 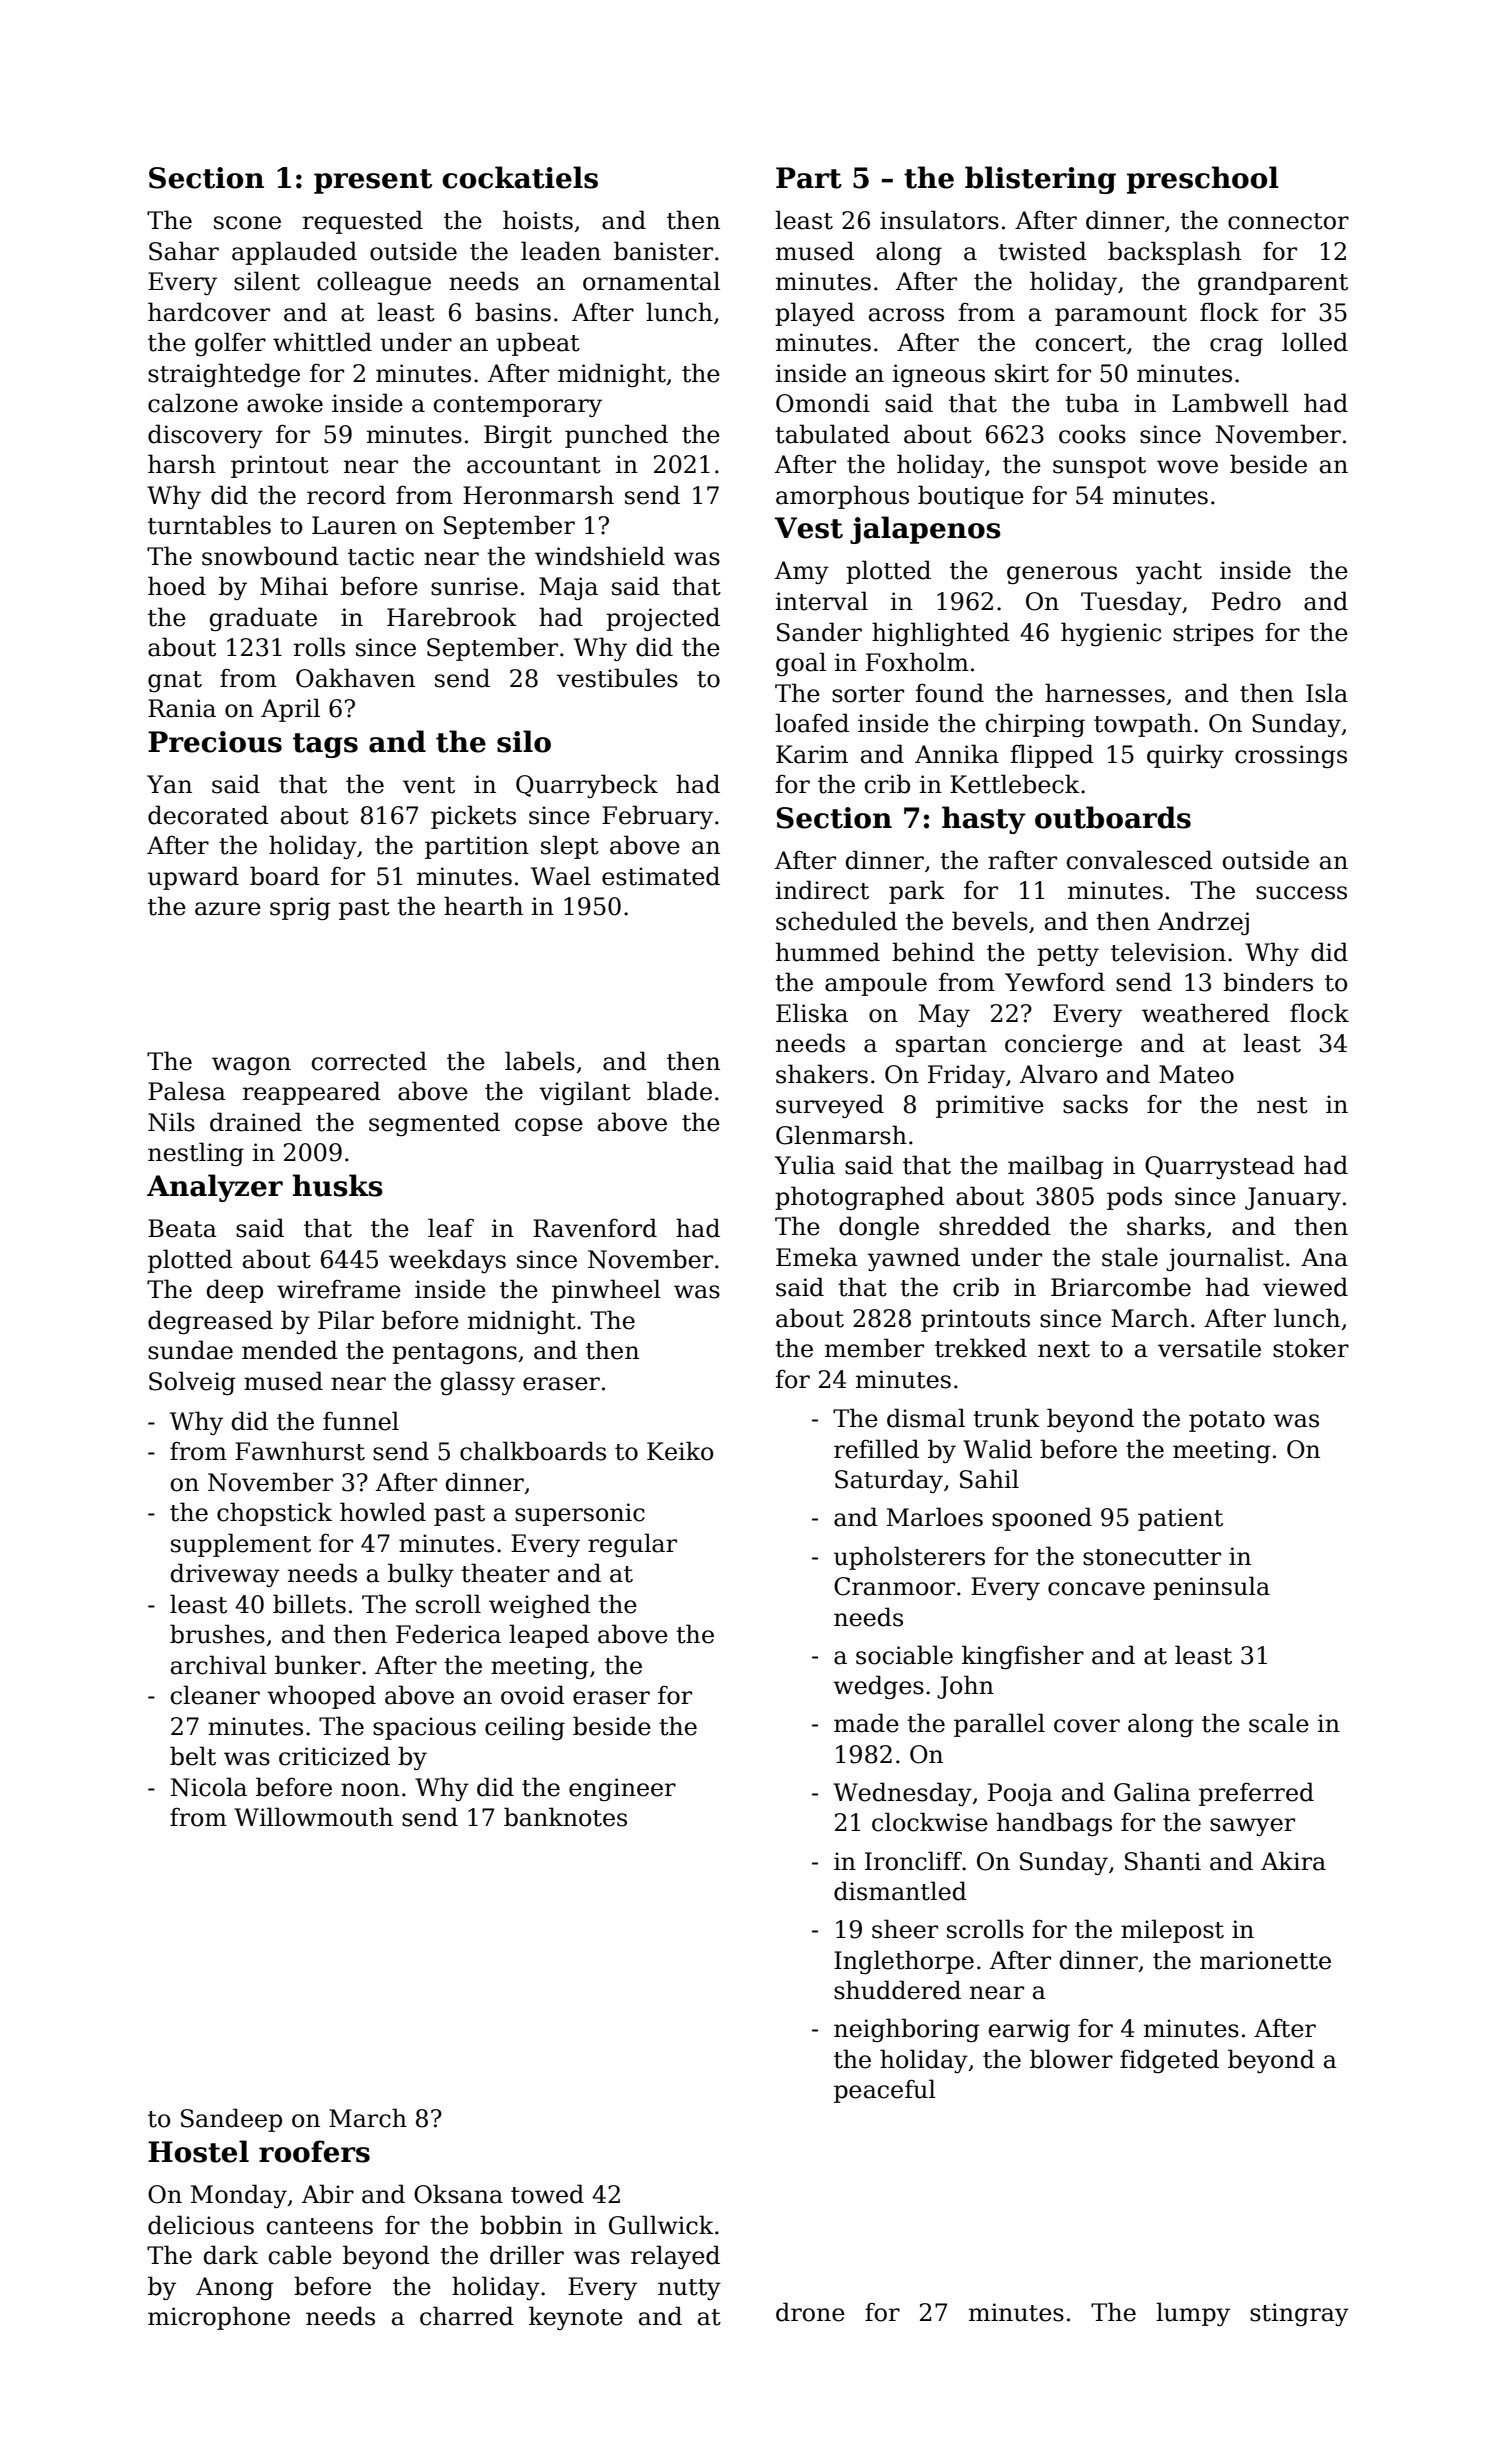 I want to click on towpath, so click(x=1143, y=725).
